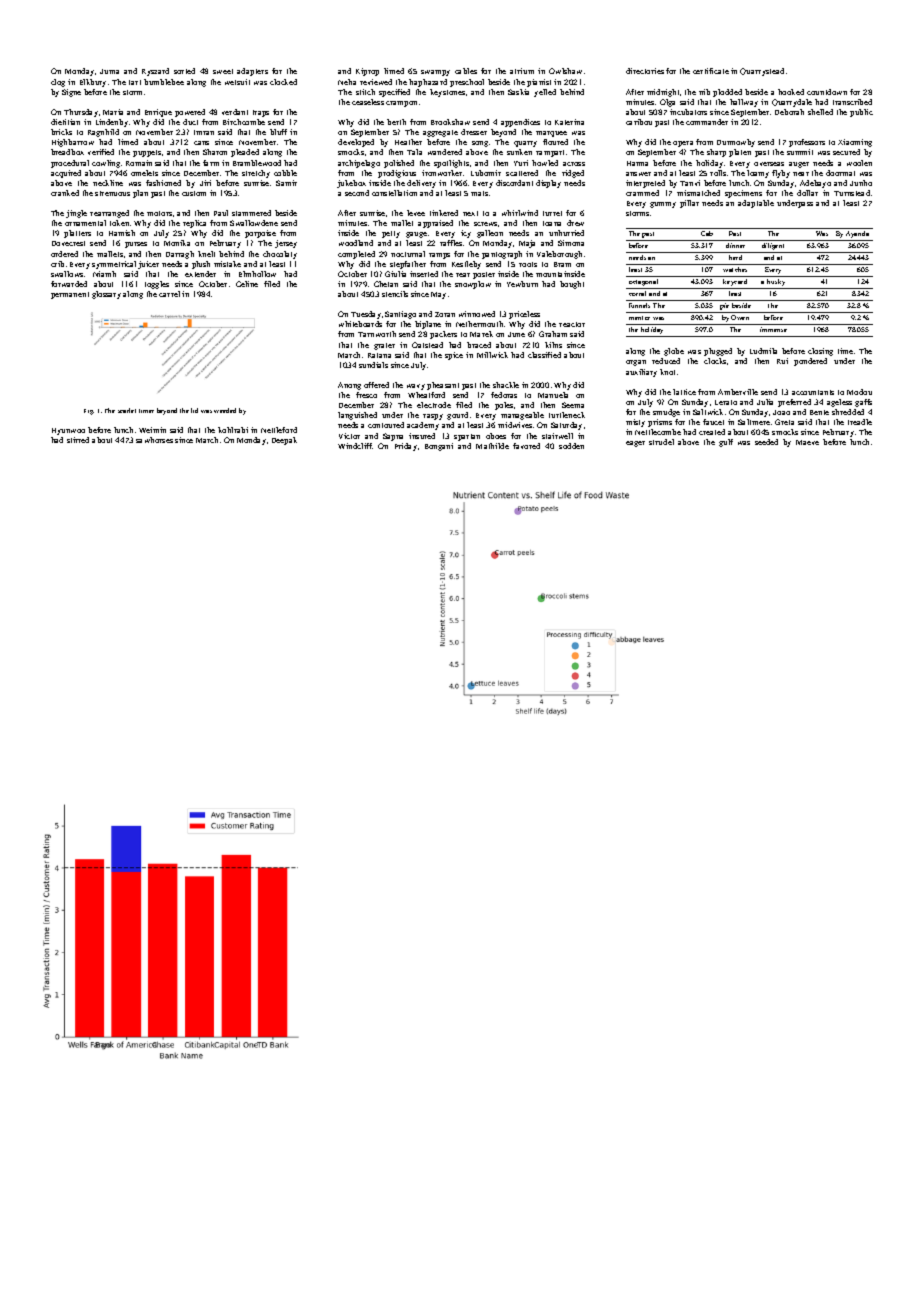 The height and width of the image is (1308, 924). Describe the element at coordinates (450, 122) in the image. I see `Brookshaw` at that location.
